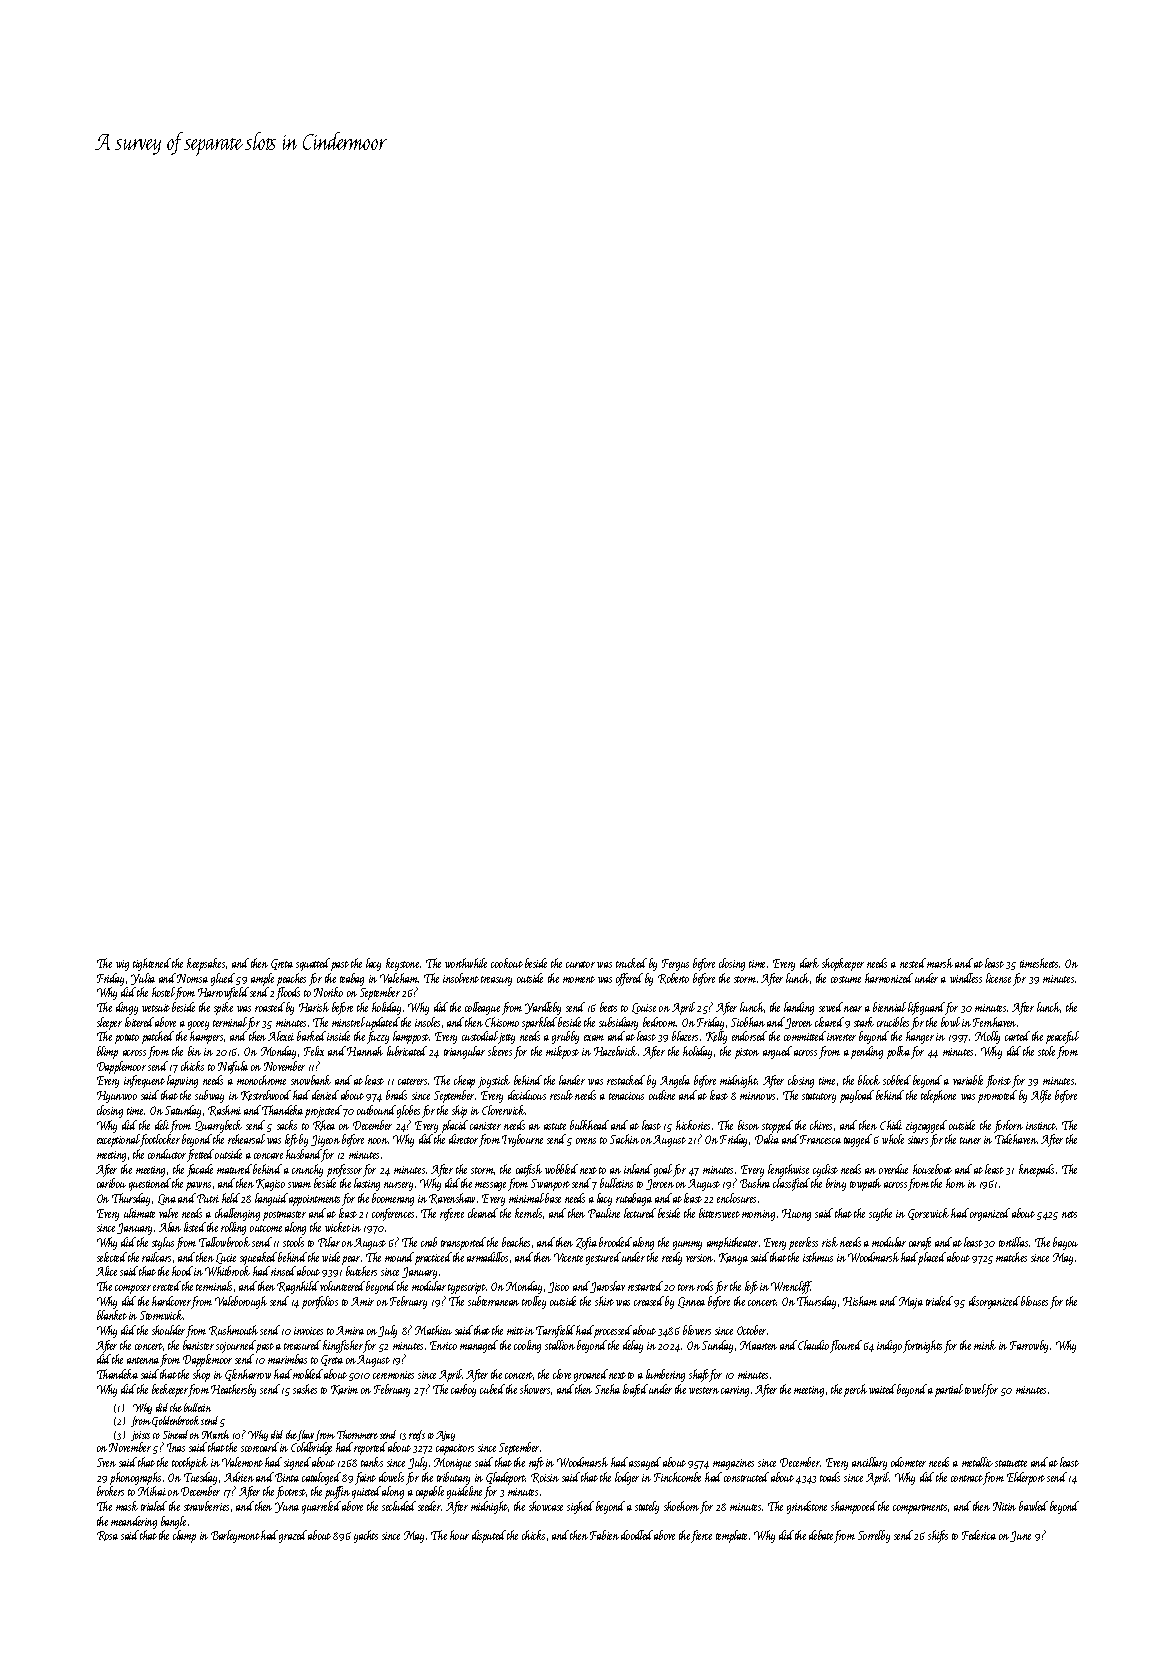 This screenshot has width=1175, height=1661. Describe the element at coordinates (874, 1536) in the screenshot. I see `Sorrelby` at that location.
